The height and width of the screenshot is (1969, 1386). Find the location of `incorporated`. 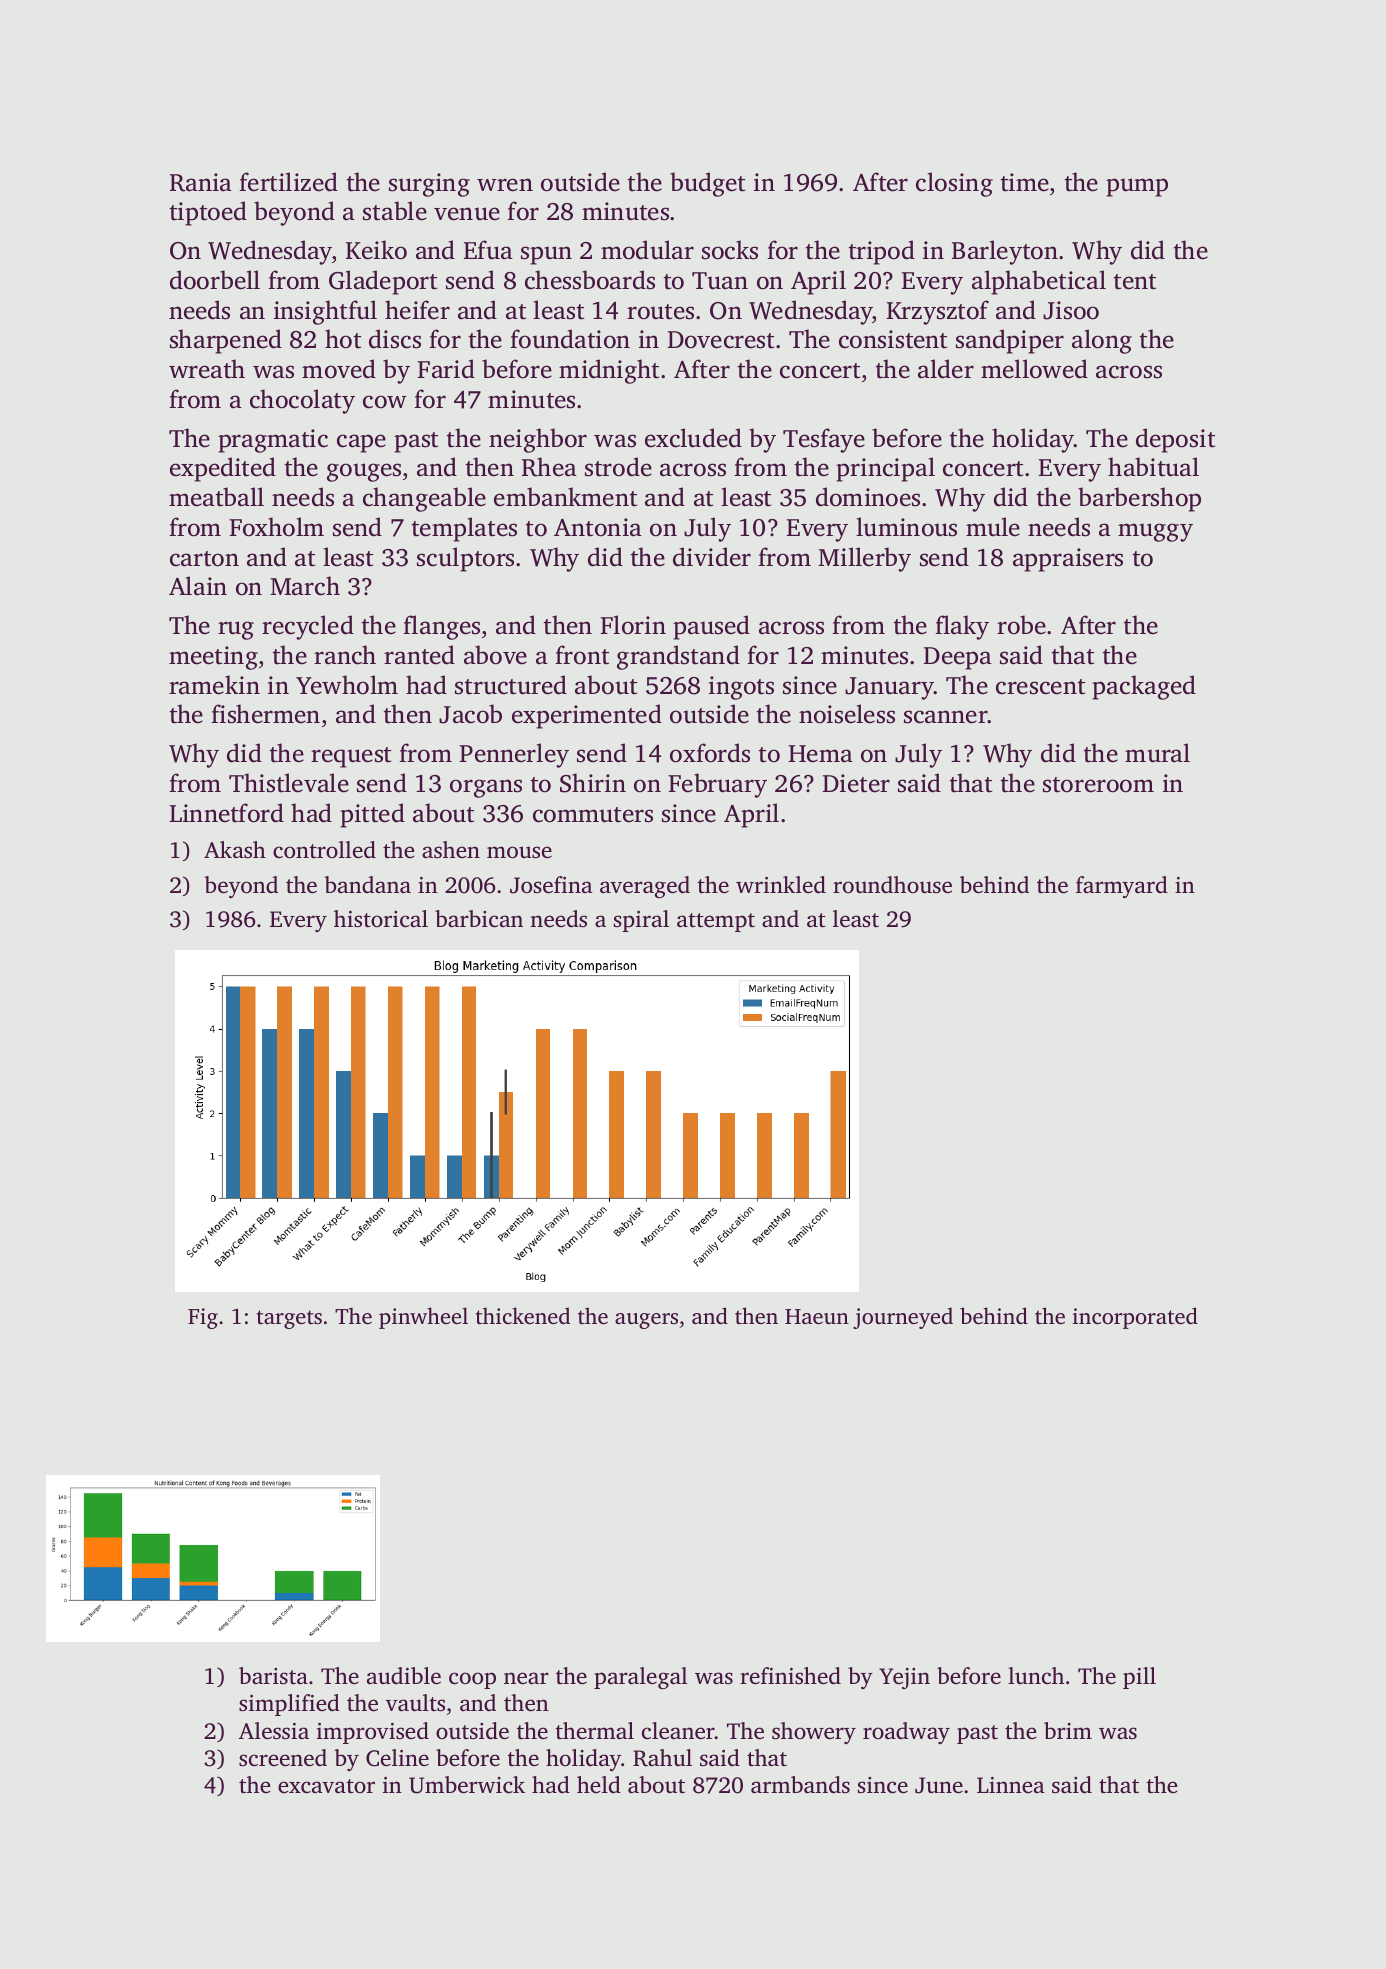

incorporated is located at coordinates (1135, 1318).
